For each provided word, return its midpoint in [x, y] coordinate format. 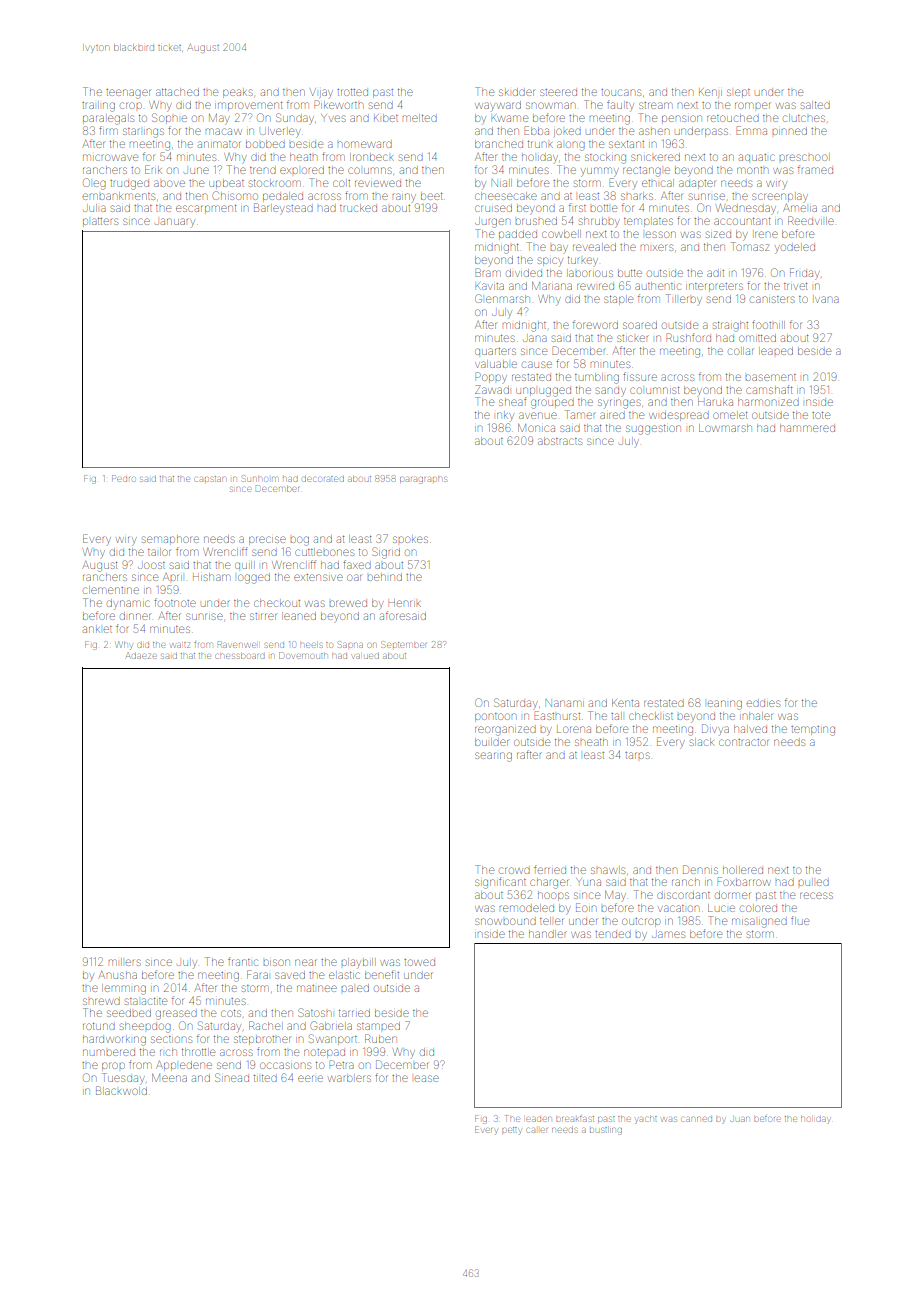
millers [125, 962]
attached [177, 92]
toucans [621, 92]
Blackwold [121, 1090]
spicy [550, 261]
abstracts [560, 441]
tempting [813, 731]
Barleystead [283, 209]
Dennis [700, 869]
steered [558, 92]
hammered [807, 428]
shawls [608, 870]
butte [630, 273]
